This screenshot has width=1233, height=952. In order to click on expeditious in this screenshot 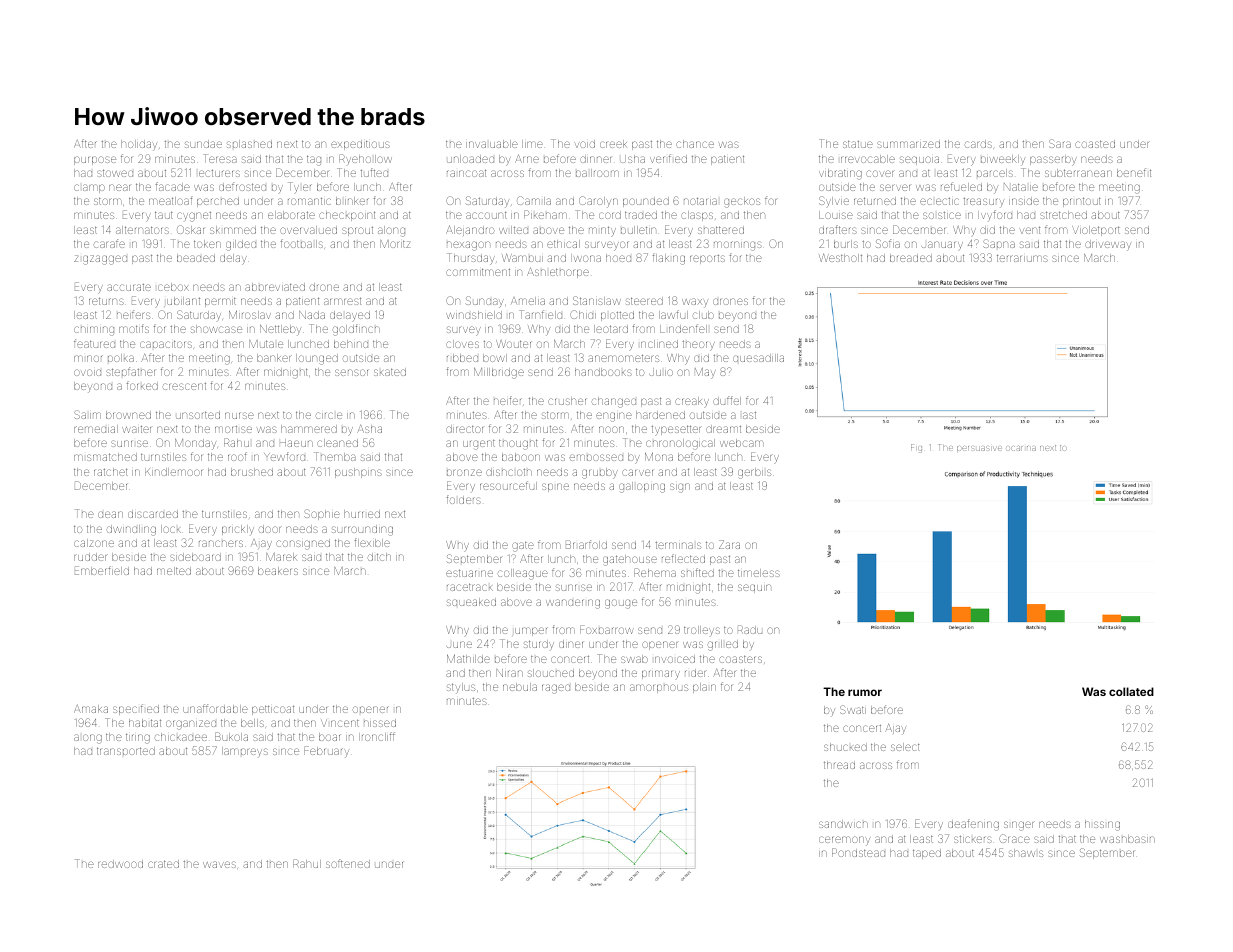, I will do `click(360, 145)`.
